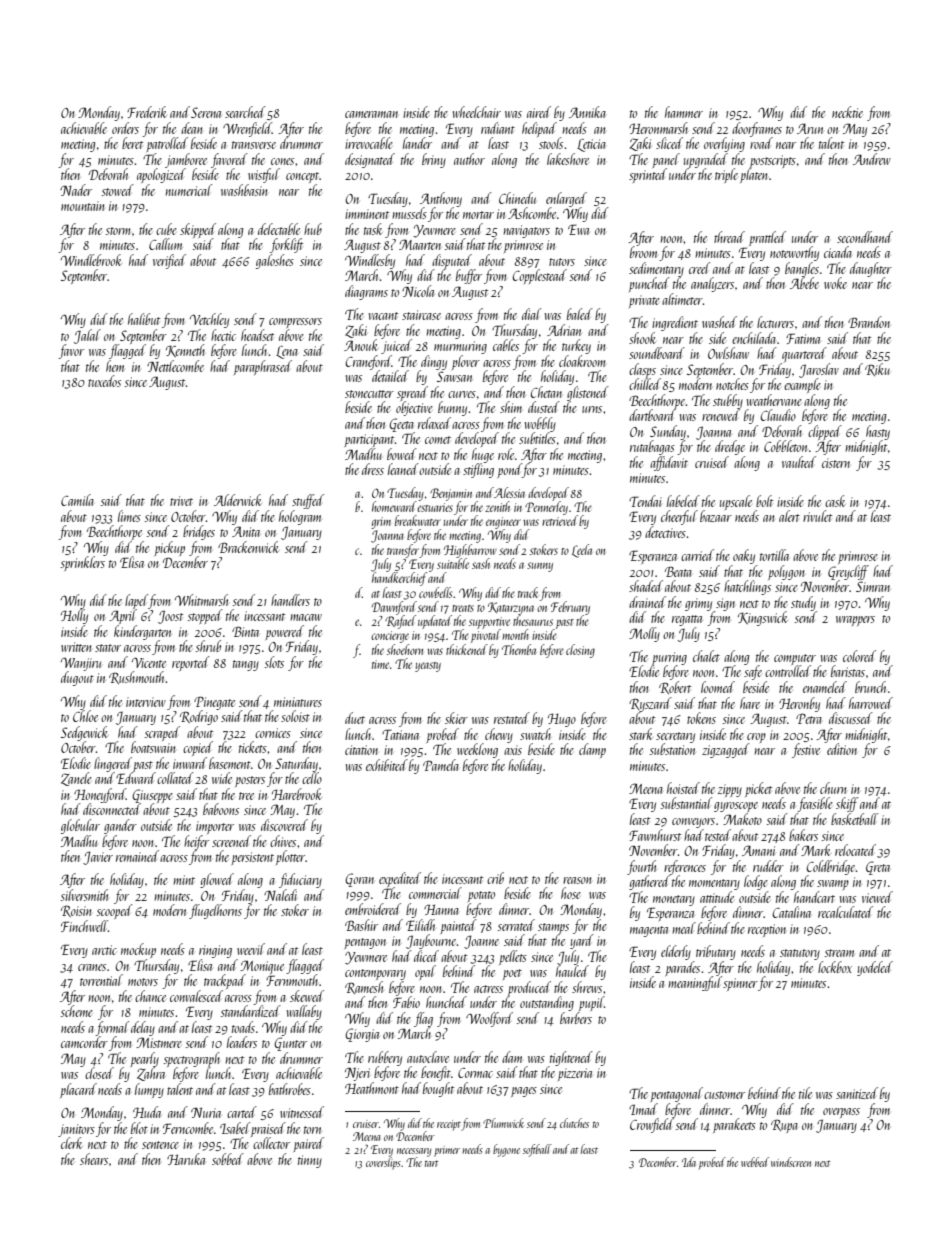 The height and width of the screenshot is (1233, 952). Describe the element at coordinates (758, 789) in the screenshot. I see `picket` at that location.
